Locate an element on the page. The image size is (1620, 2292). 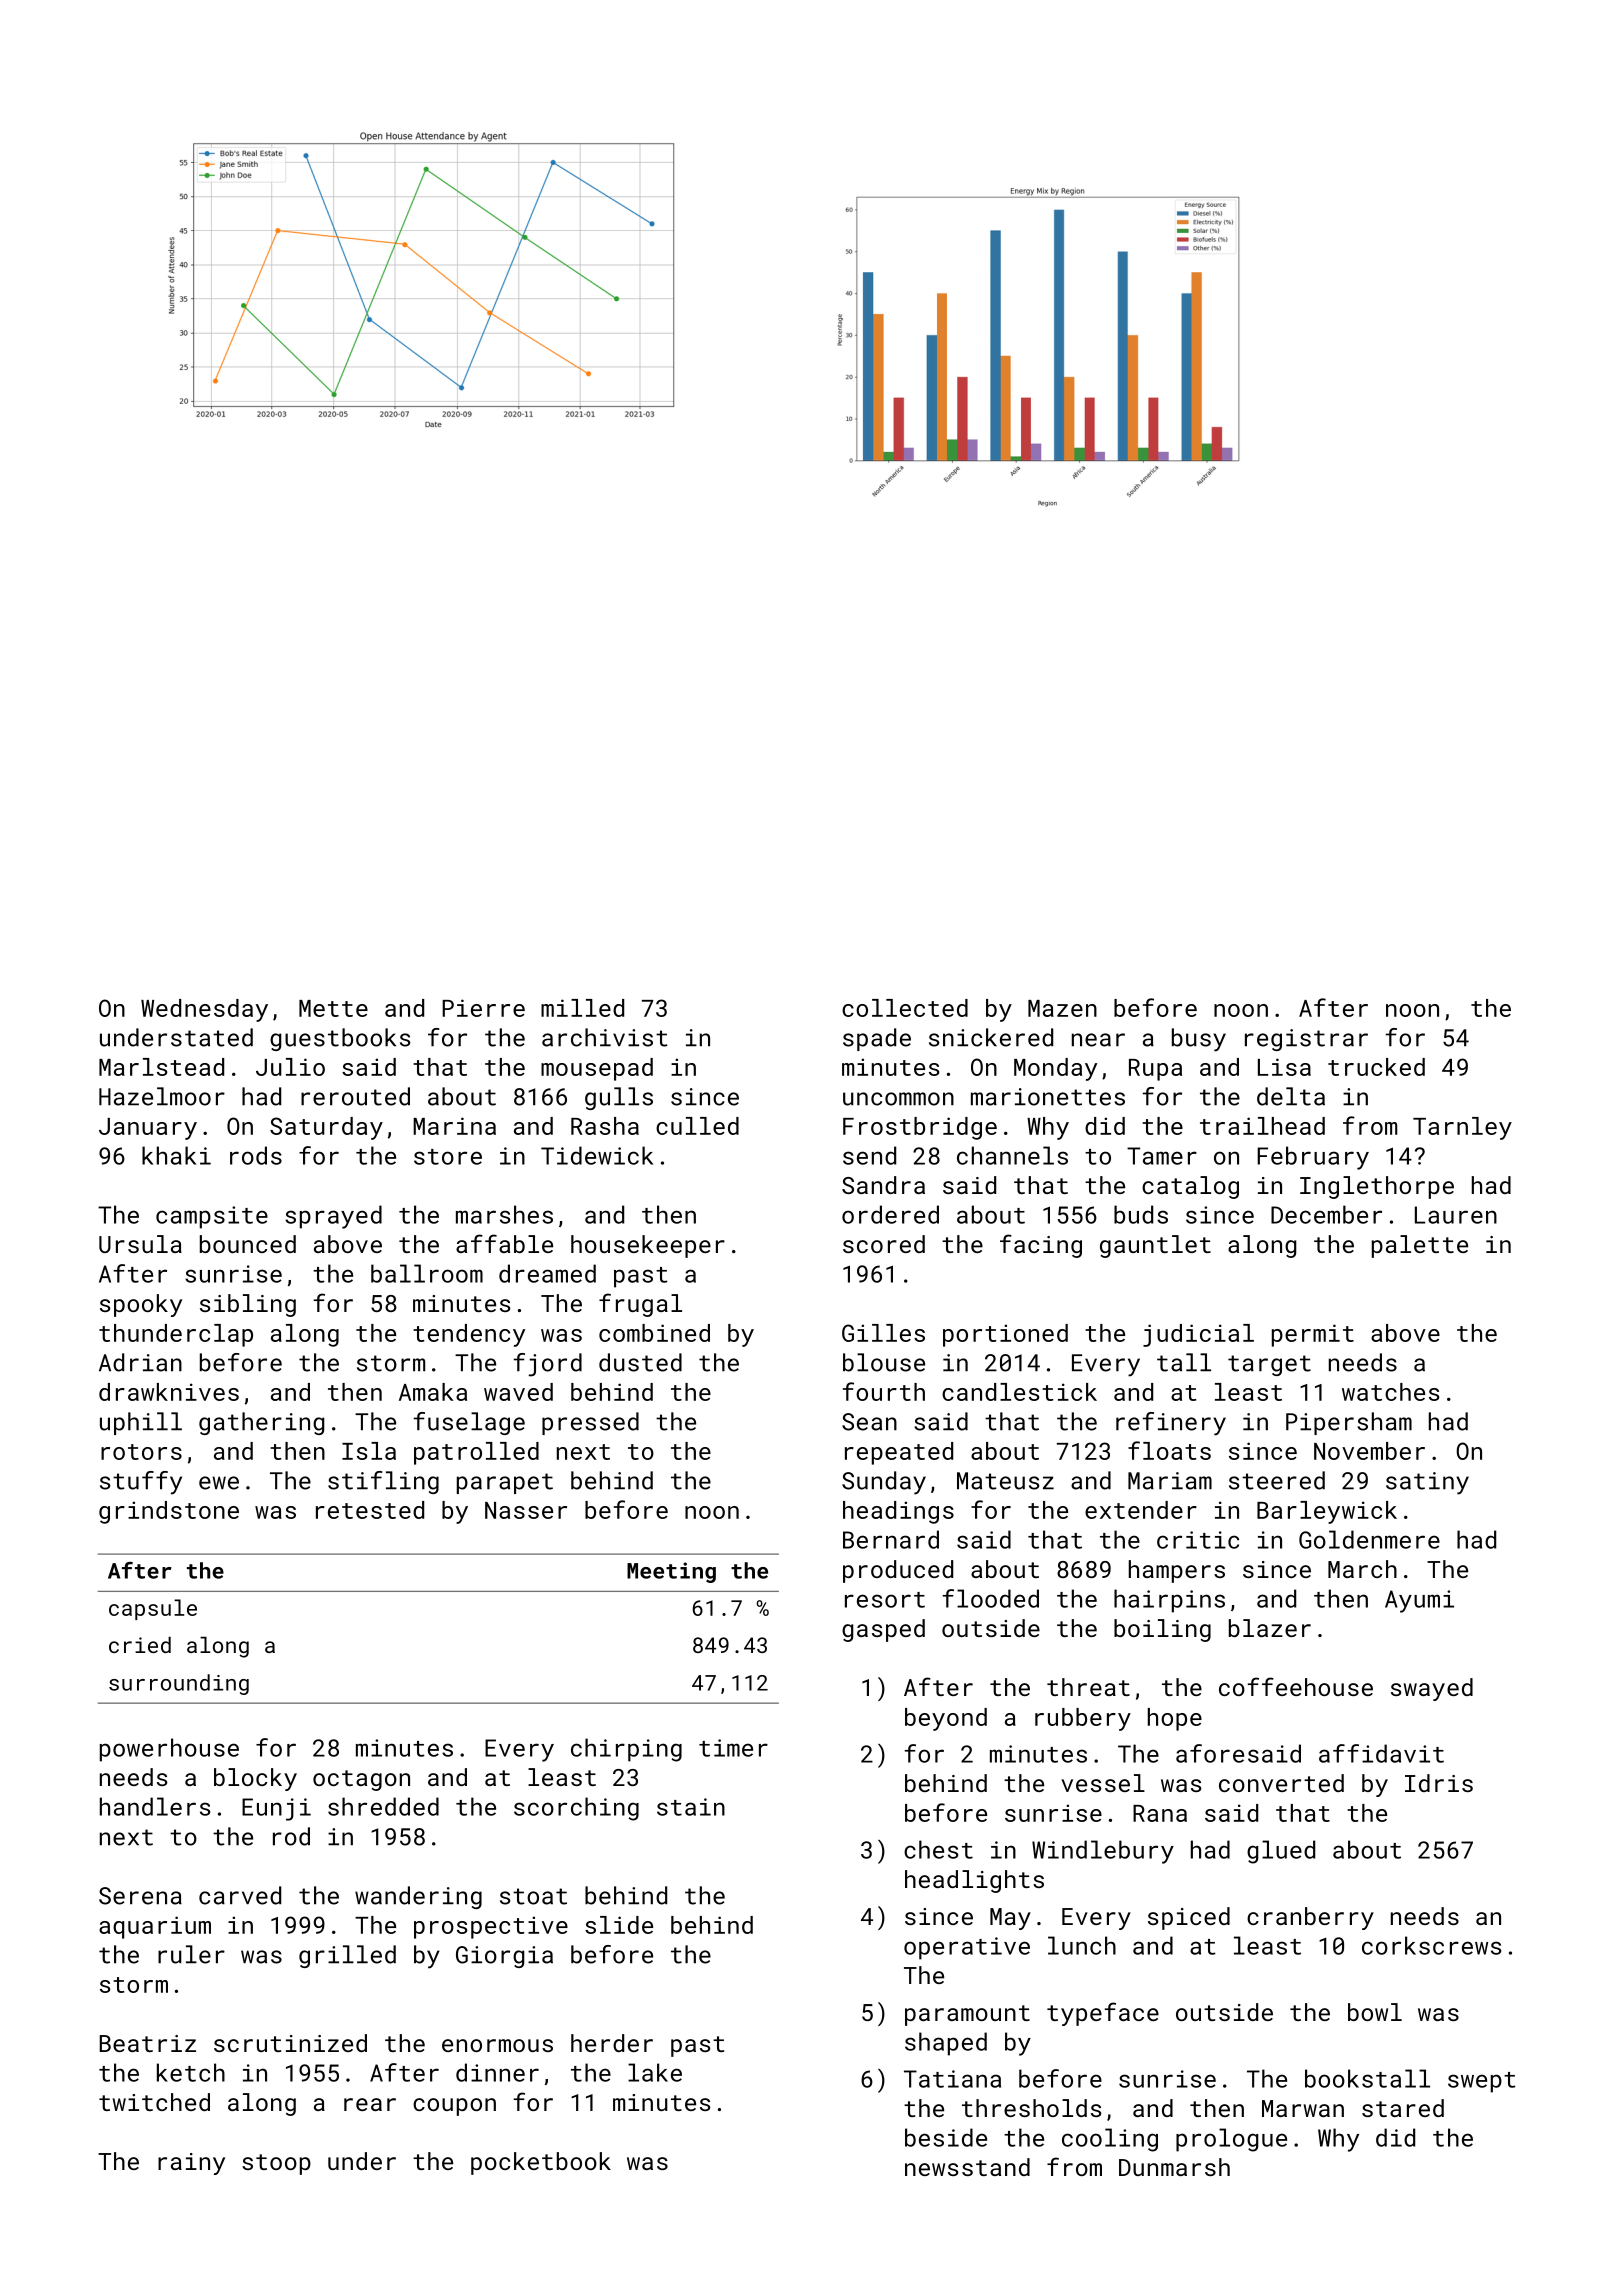
Goldenmere is located at coordinates (1369, 1539).
